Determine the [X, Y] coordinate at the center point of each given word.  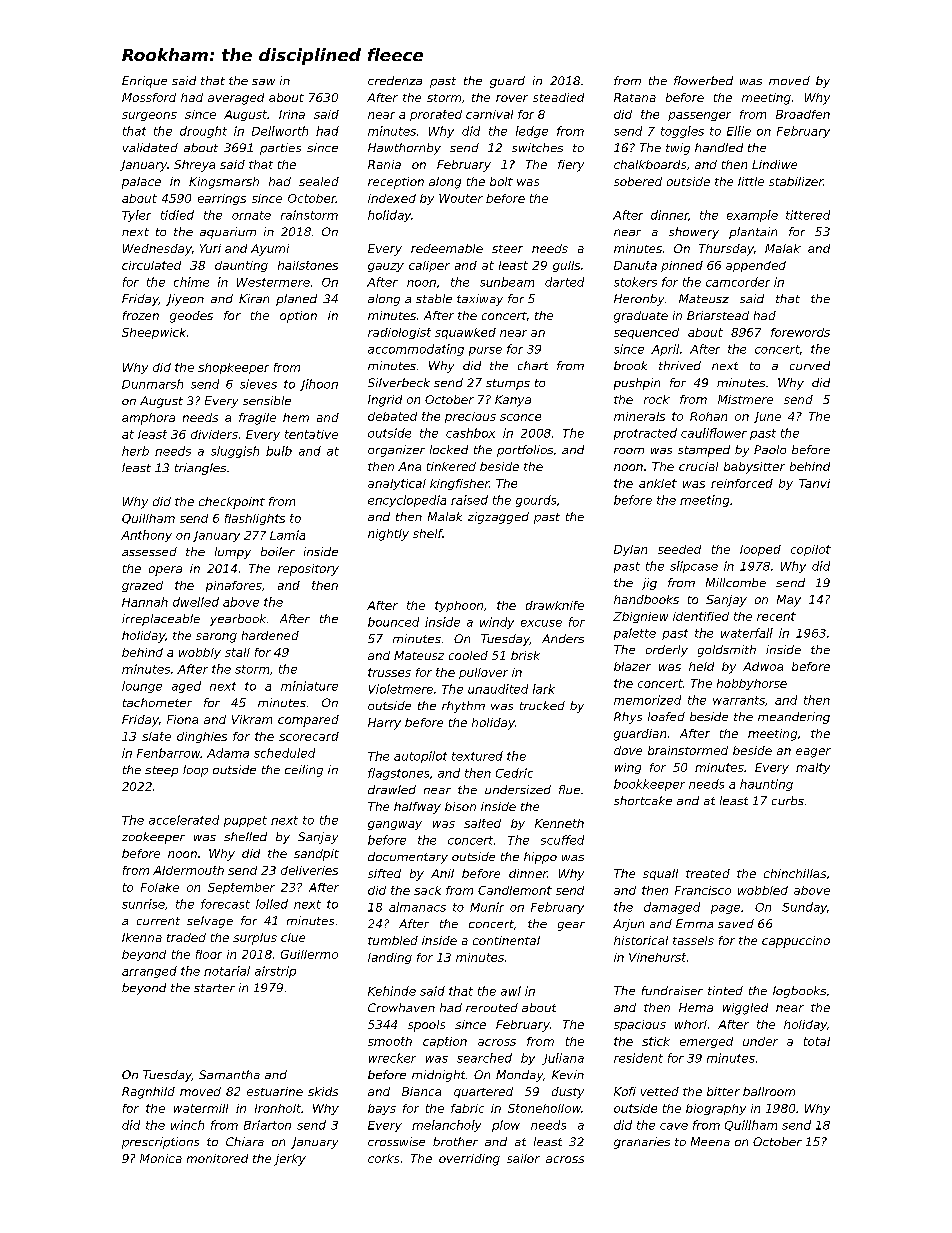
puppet [245, 821]
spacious [640, 1025]
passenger [699, 116]
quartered [483, 1092]
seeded [679, 549]
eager [813, 753]
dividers [214, 434]
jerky [290, 1160]
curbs [788, 800]
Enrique [144, 82]
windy [497, 623]
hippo [540, 858]
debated [392, 416]
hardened [270, 635]
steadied [558, 97]
